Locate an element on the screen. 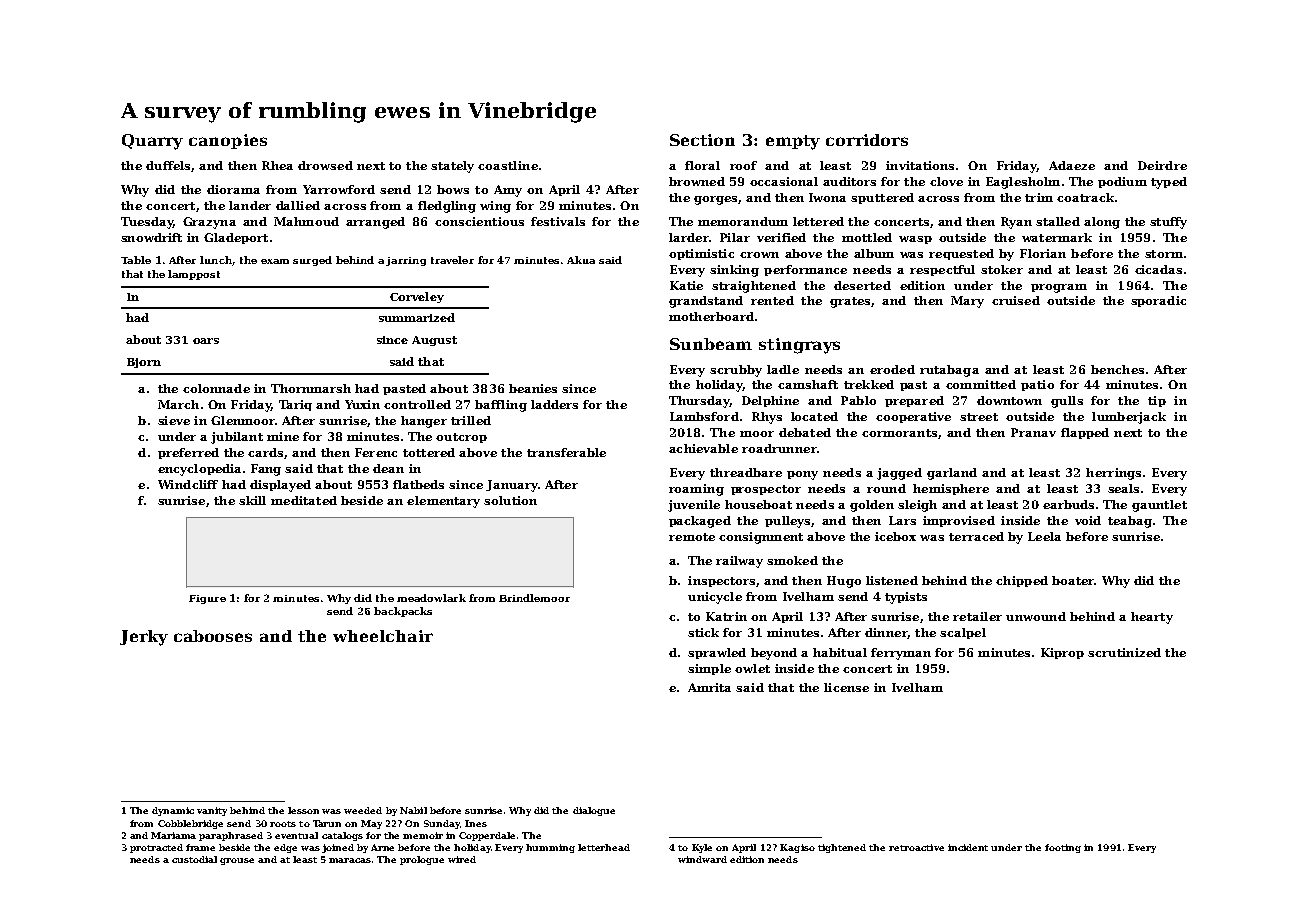 Image resolution: width=1308 pixels, height=924 pixels. Section is located at coordinates (702, 140).
